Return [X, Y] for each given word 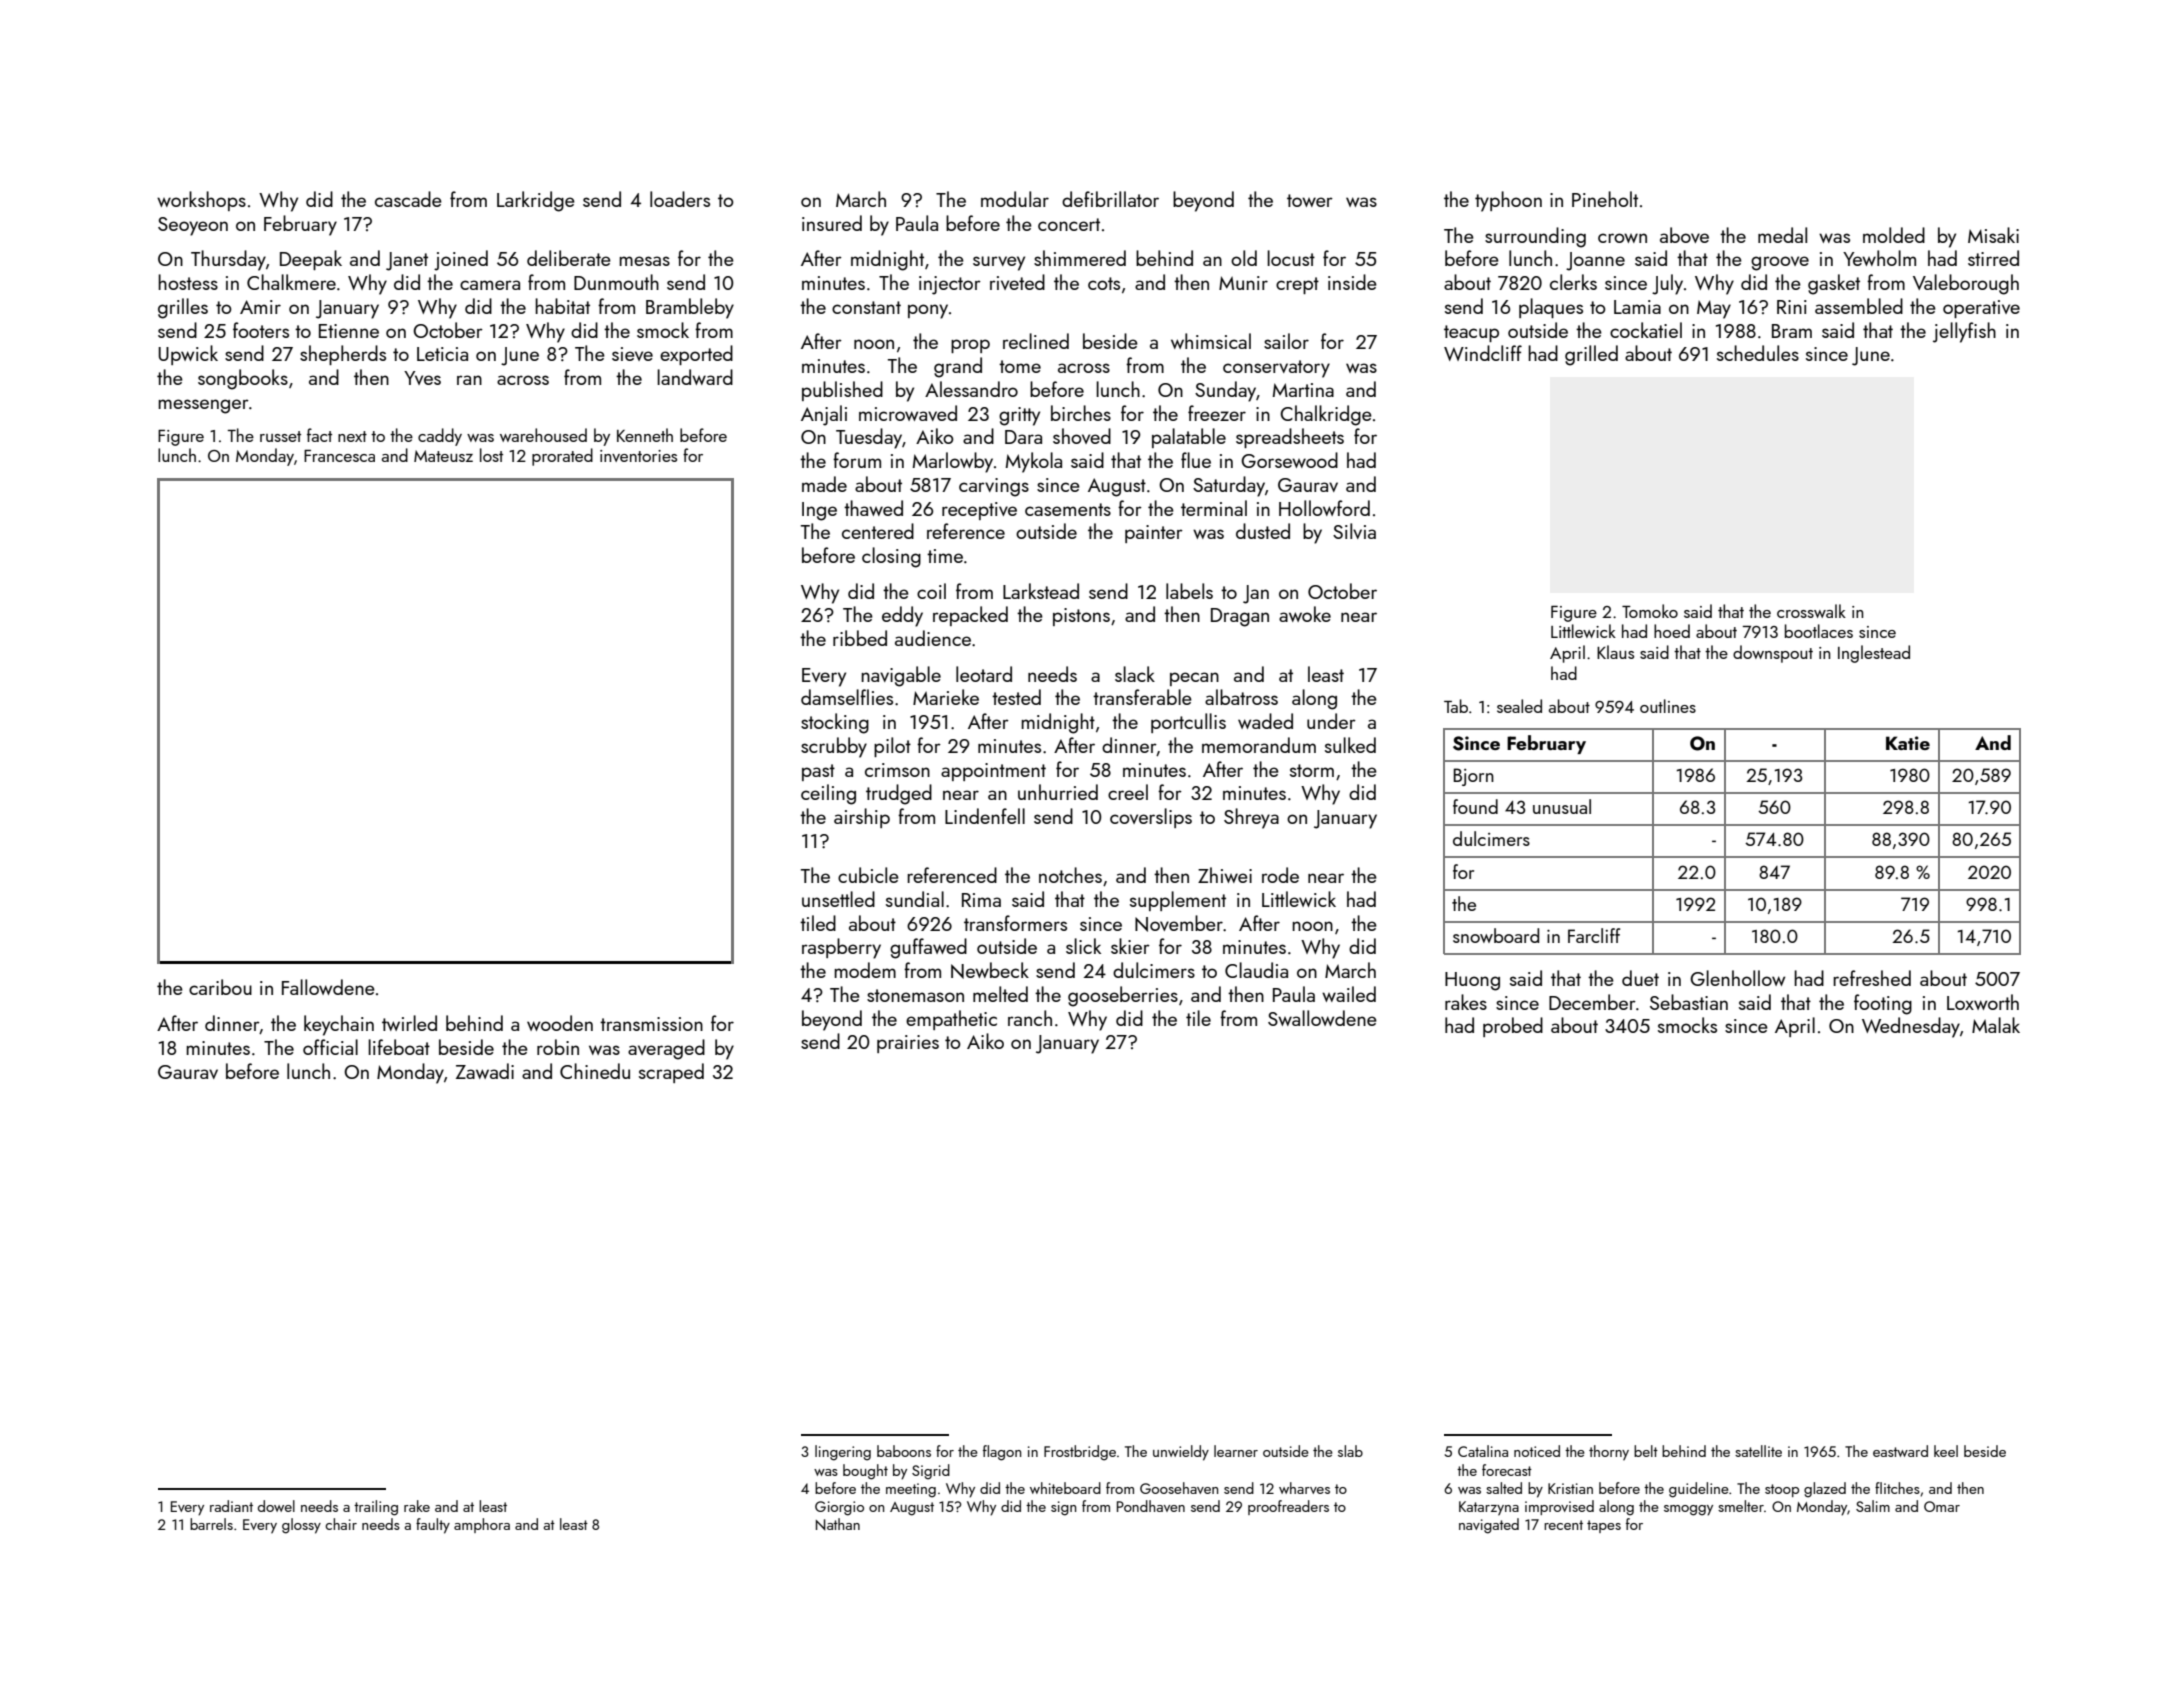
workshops [201, 201]
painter [1154, 534]
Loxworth [1983, 1002]
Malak [1996, 1025]
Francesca [339, 456]
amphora [482, 1525]
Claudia [1256, 970]
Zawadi [485, 1071]
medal [1782, 235]
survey [999, 263]
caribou [220, 987]
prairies [908, 1044]
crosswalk [1811, 611]
